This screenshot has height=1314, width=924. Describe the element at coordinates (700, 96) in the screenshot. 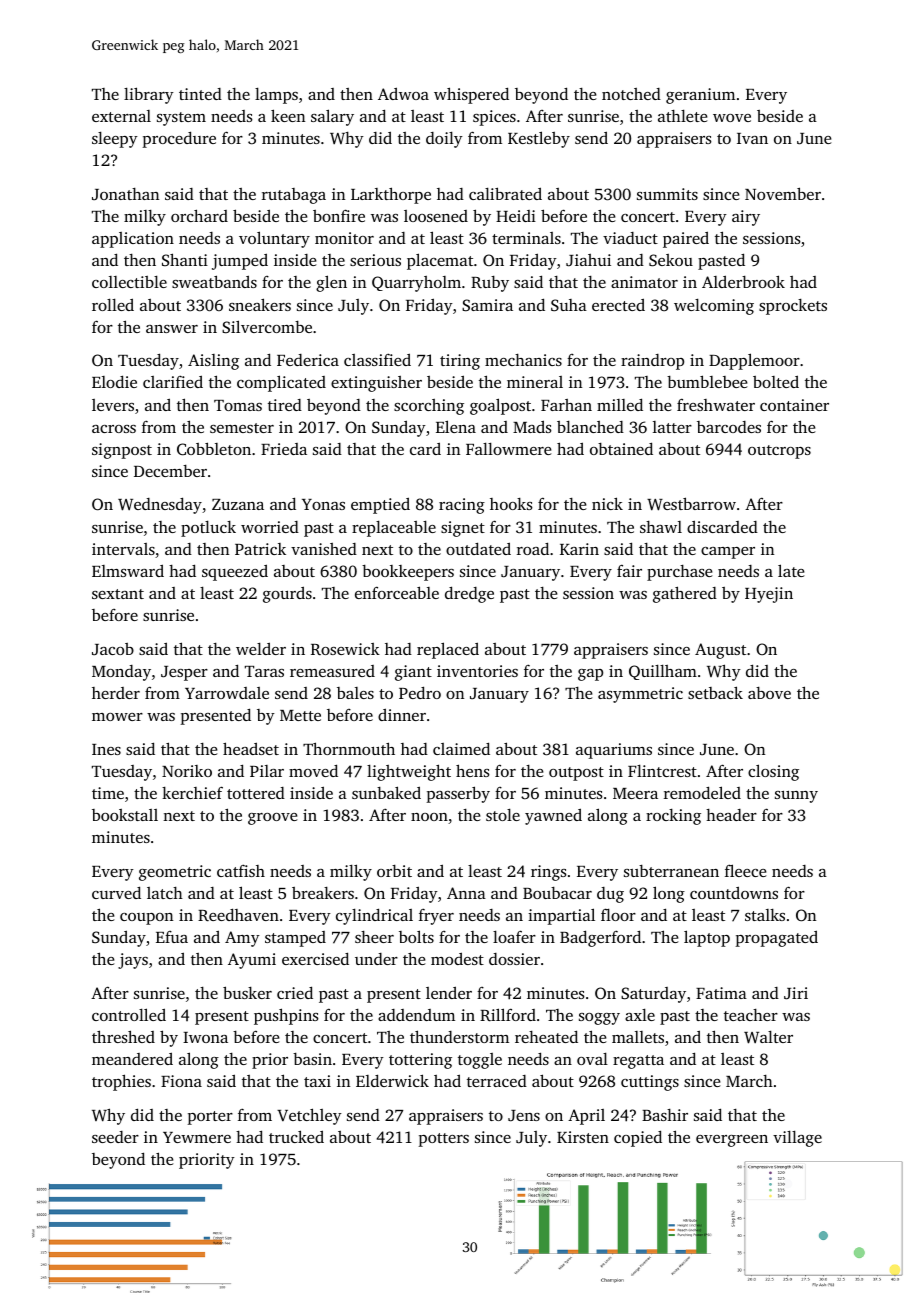

I see `geranium` at that location.
